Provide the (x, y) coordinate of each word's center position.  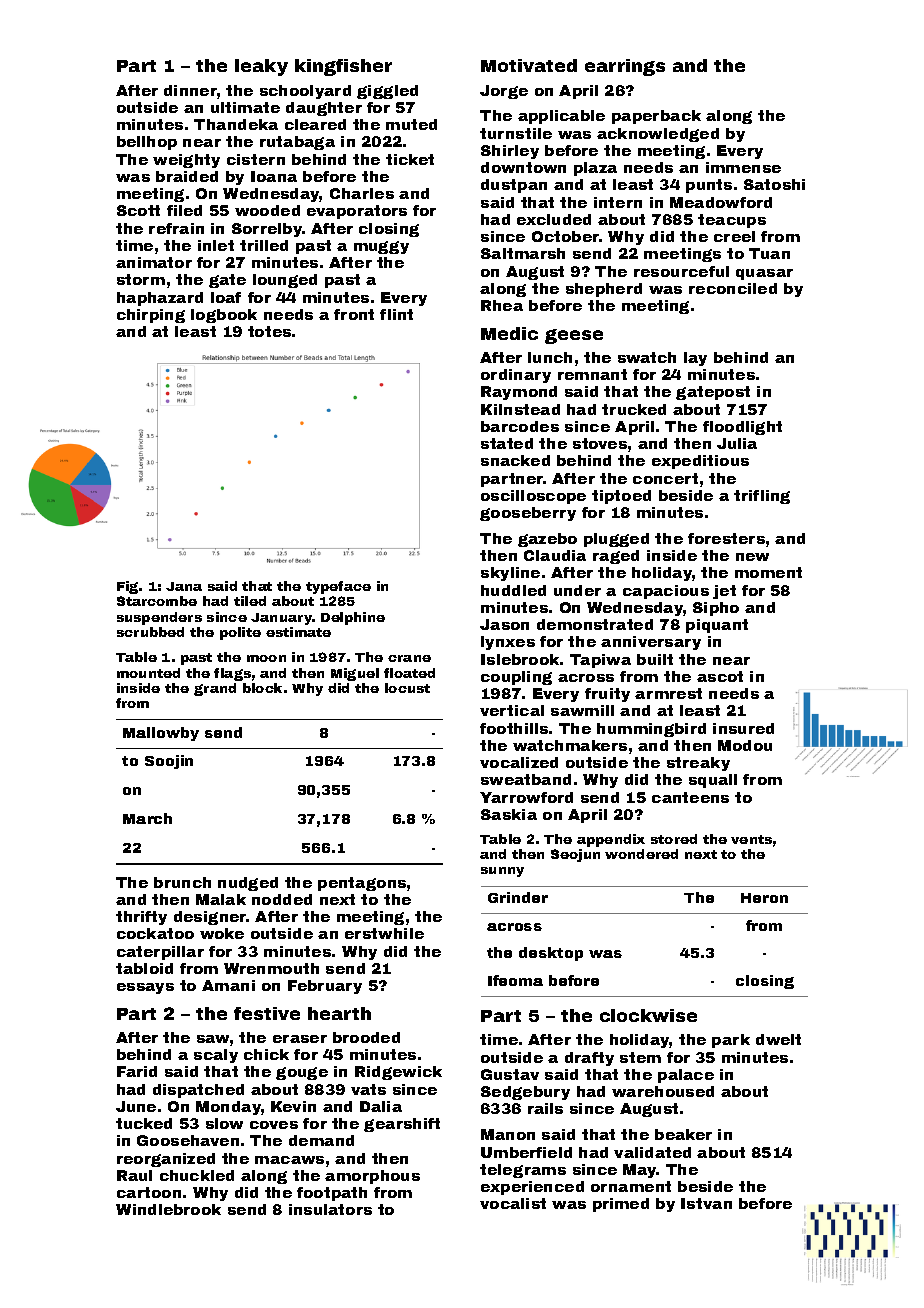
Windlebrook (168, 1209)
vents (751, 839)
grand (215, 689)
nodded (282, 899)
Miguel (355, 674)
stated (507, 443)
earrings (625, 67)
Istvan (706, 1203)
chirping (151, 316)
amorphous (372, 1177)
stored (674, 839)
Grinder (518, 897)
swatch (647, 357)
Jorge (504, 92)
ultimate (245, 107)
